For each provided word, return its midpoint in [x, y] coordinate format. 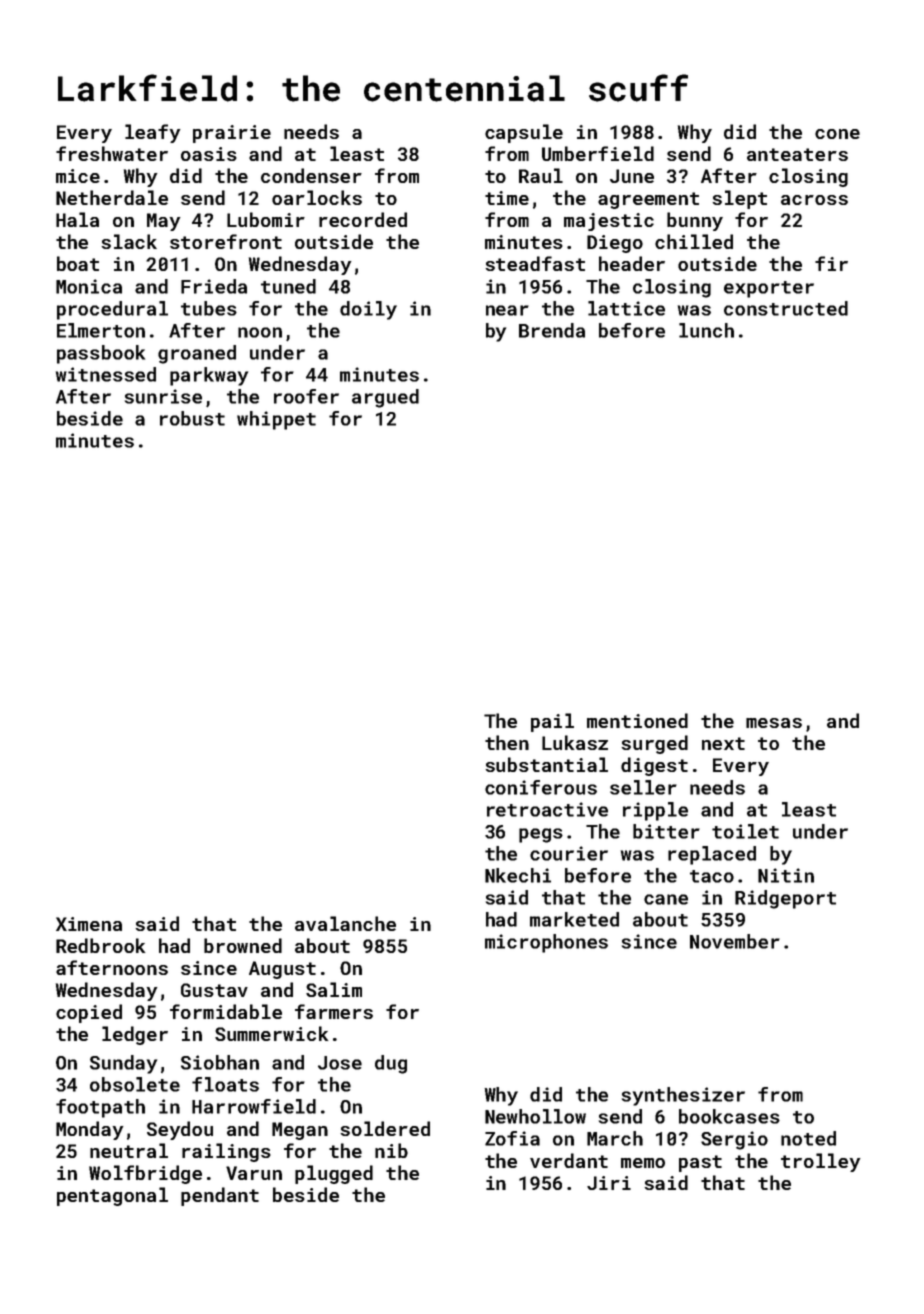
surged [654, 744]
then [507, 742]
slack [129, 241]
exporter [769, 289]
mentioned [637, 720]
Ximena [89, 924]
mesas [774, 723]
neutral [129, 1150]
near [507, 310]
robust [192, 418]
